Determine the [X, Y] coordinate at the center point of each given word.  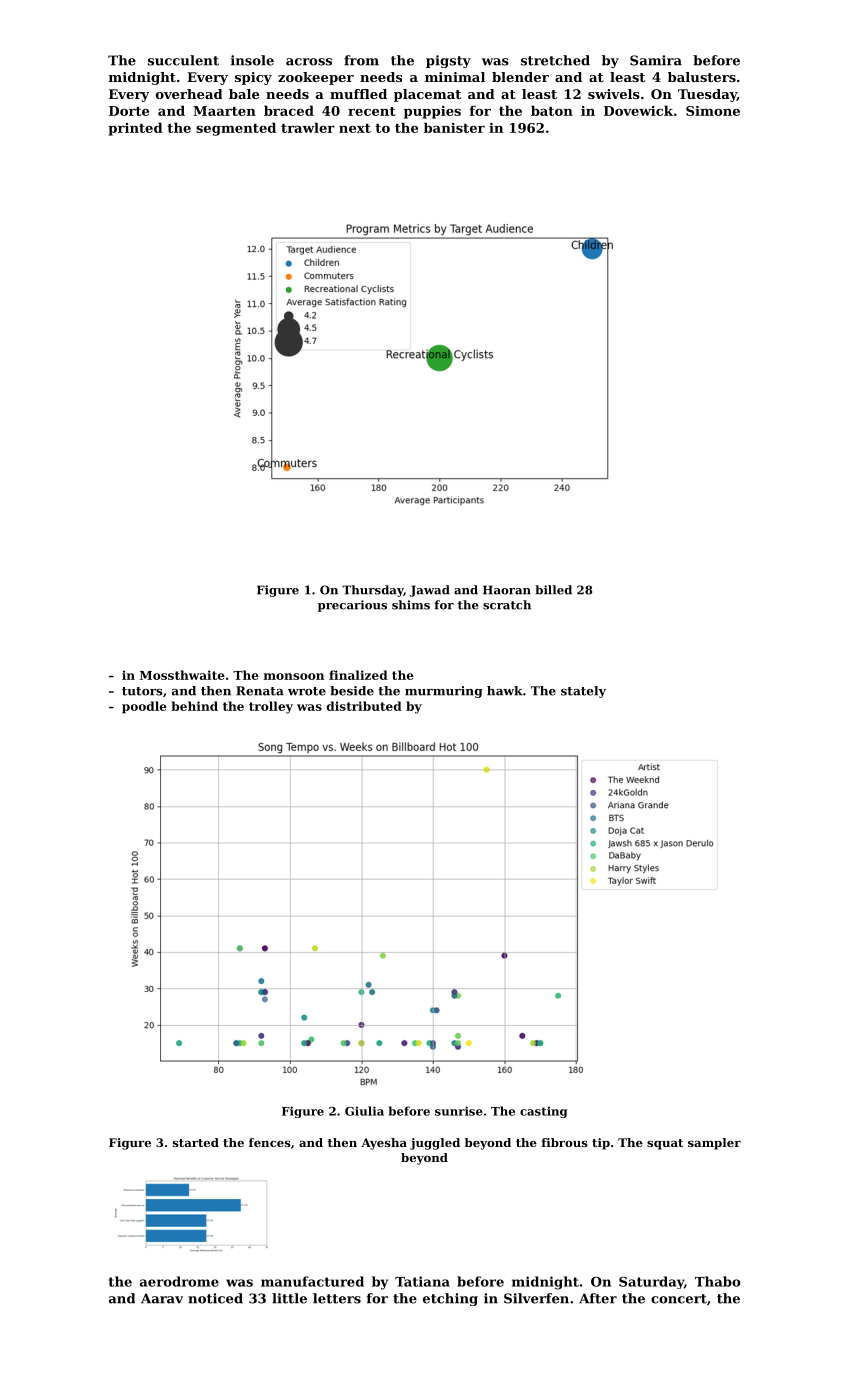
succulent [183, 60]
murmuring [444, 692]
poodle [144, 707]
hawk [505, 691]
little [289, 1298]
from [361, 60]
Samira [656, 60]
